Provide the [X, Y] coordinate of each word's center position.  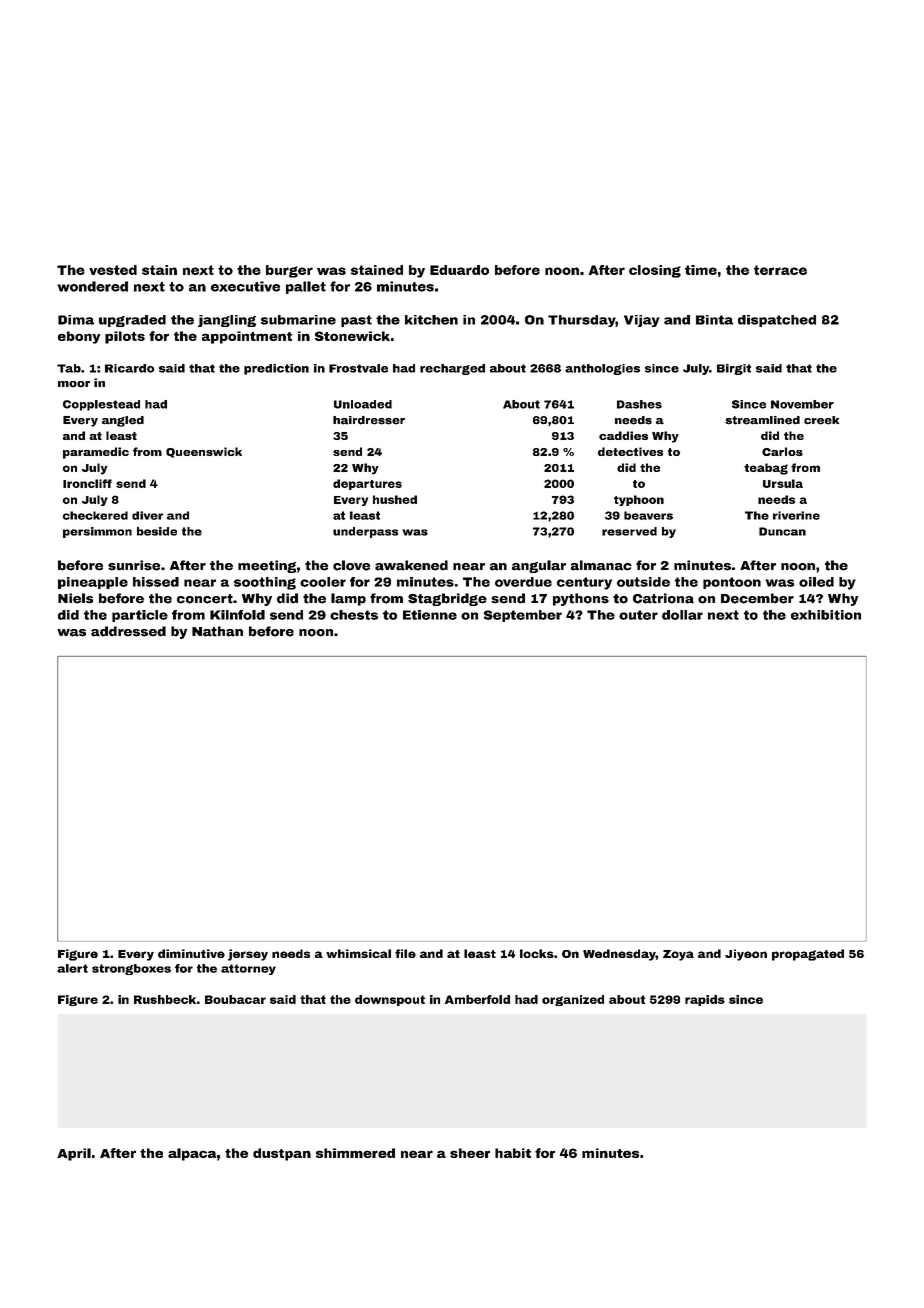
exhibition [826, 615]
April [74, 1154]
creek [821, 420]
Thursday [582, 321]
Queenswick [204, 452]
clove [351, 565]
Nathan [217, 631]
